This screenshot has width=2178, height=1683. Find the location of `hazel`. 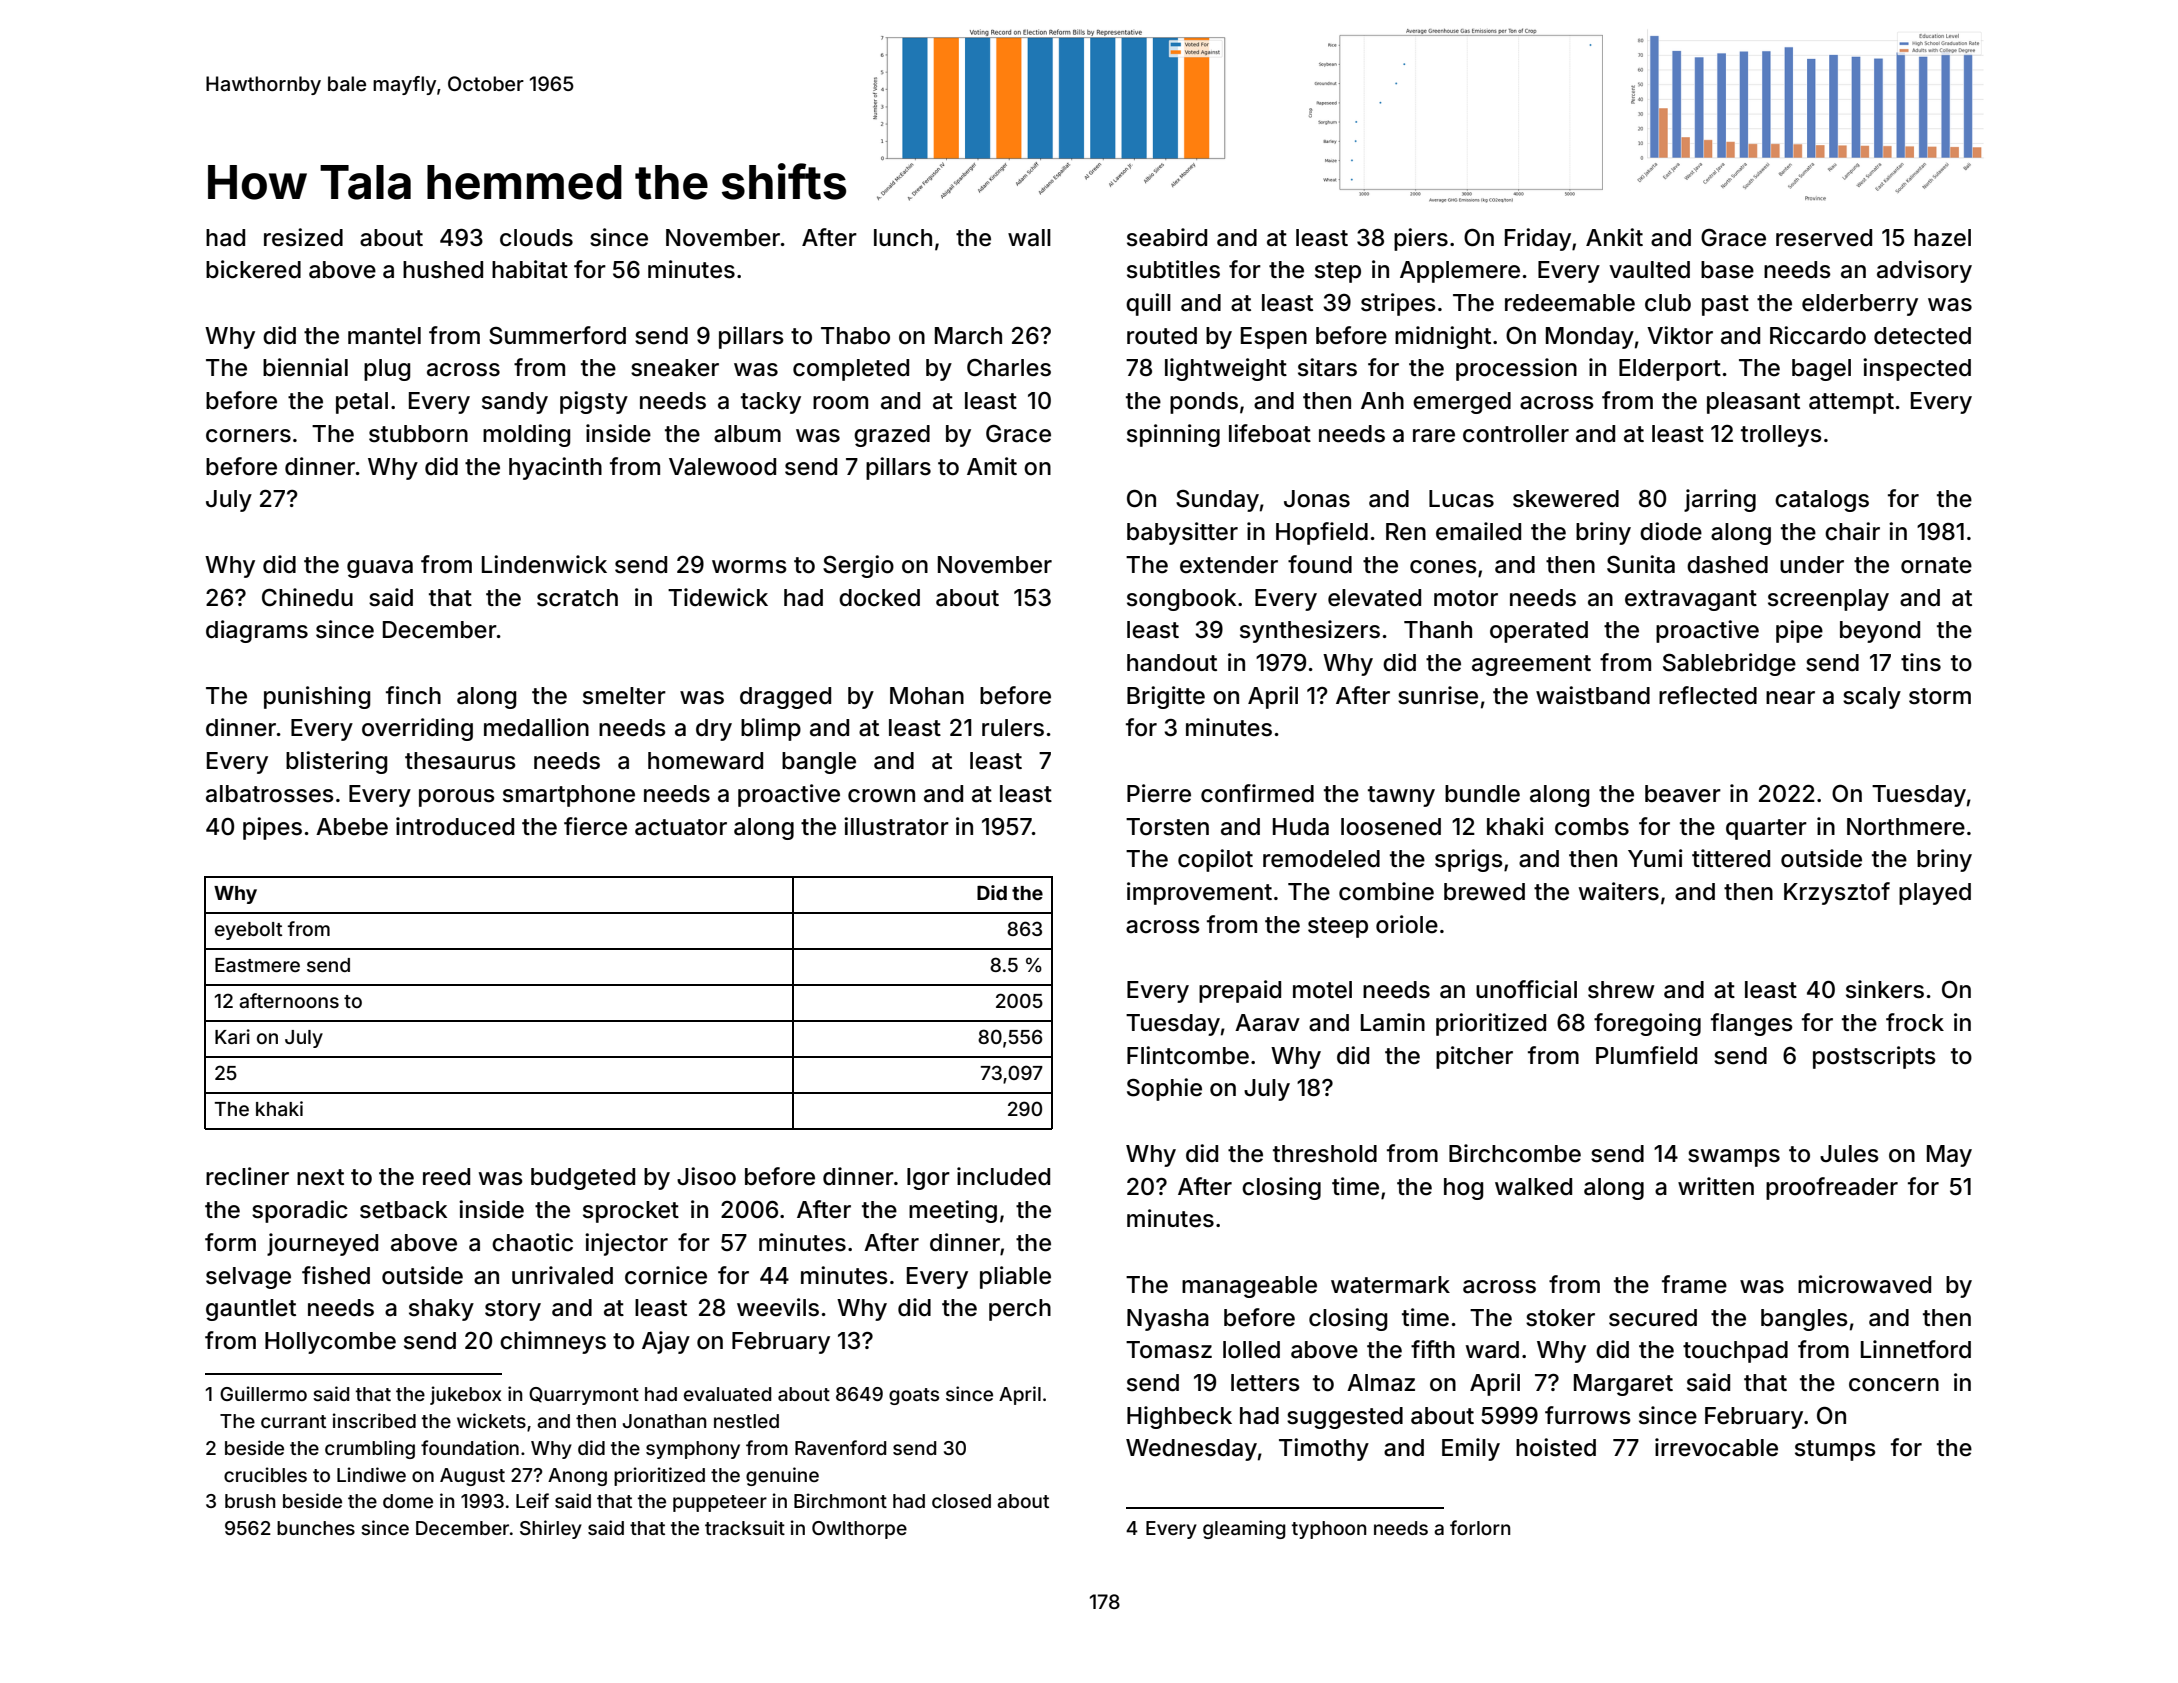

hazel is located at coordinates (1942, 238).
